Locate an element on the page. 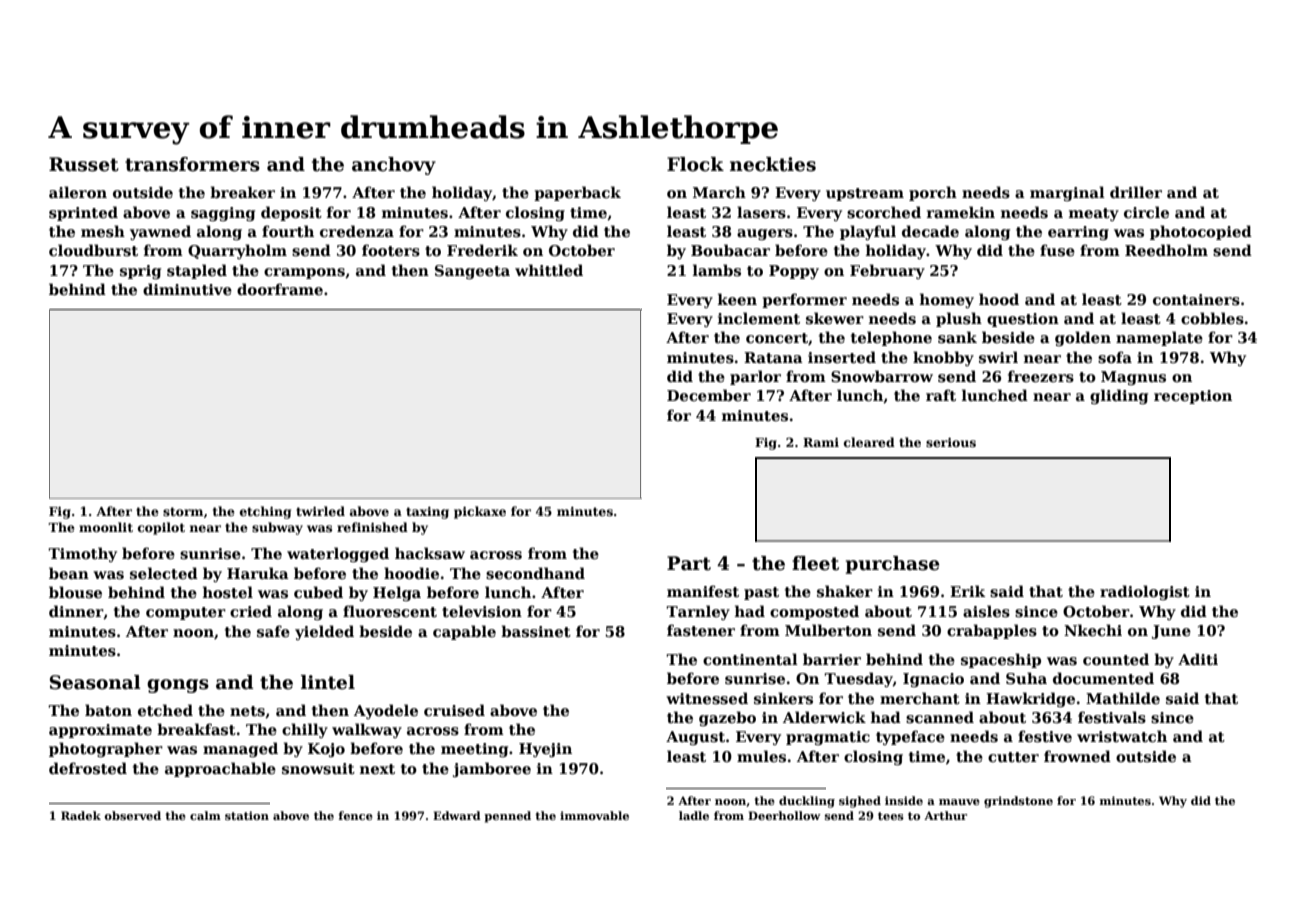  refinished is located at coordinates (372, 527).
